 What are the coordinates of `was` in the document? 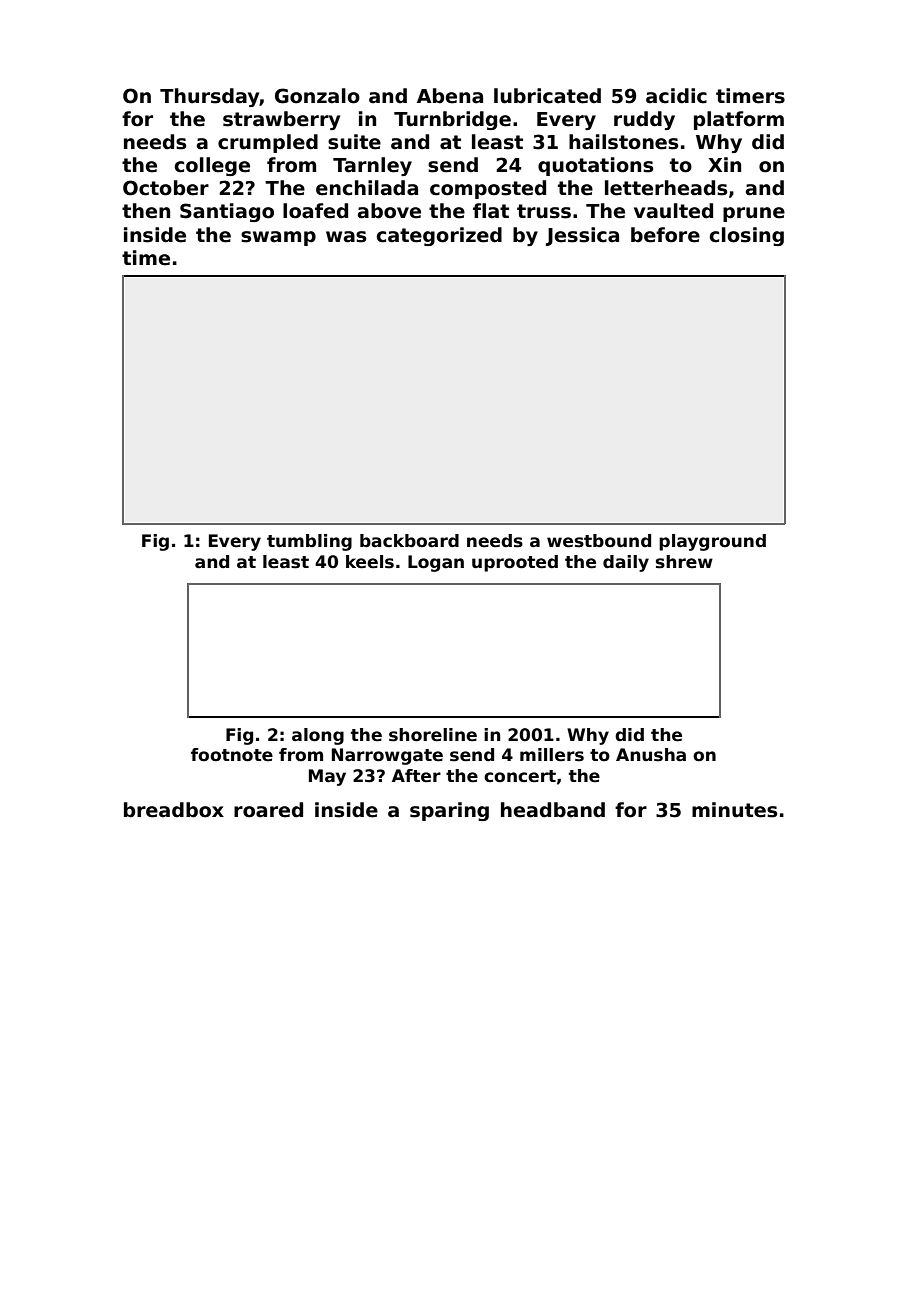 It's located at (346, 237).
